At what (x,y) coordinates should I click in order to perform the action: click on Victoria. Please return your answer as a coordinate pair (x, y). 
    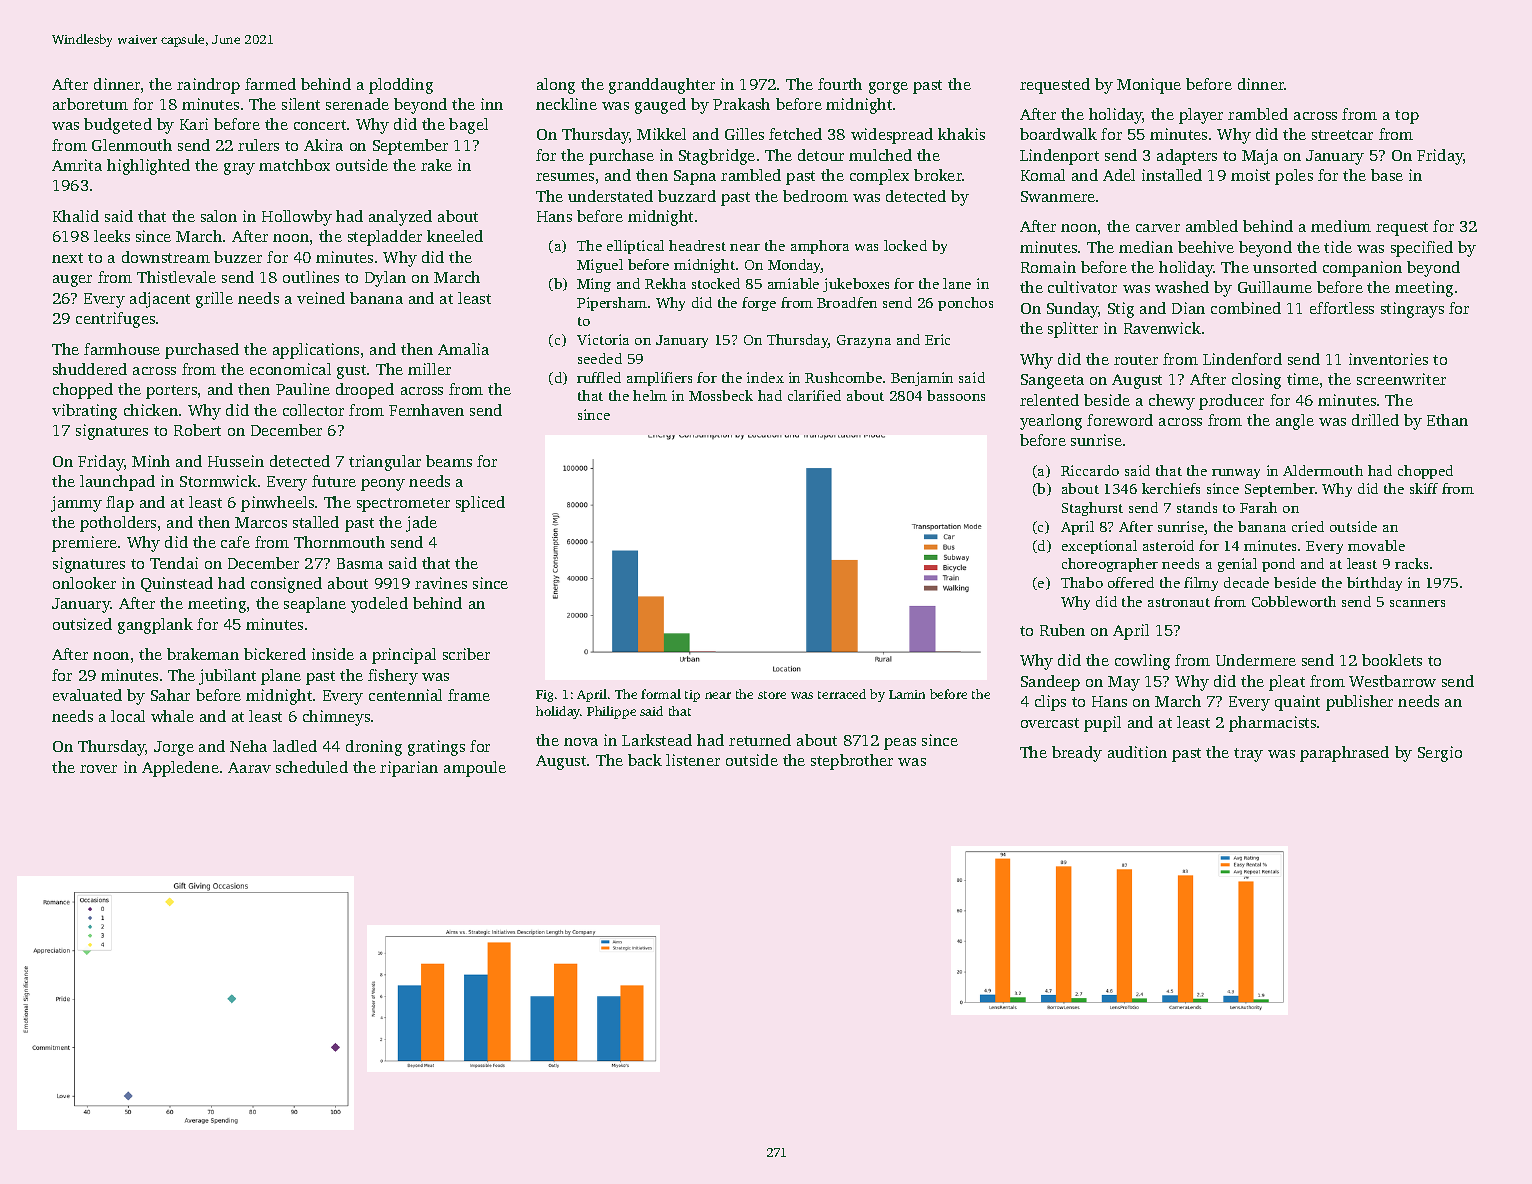
    Looking at the image, I should click on (603, 339).
